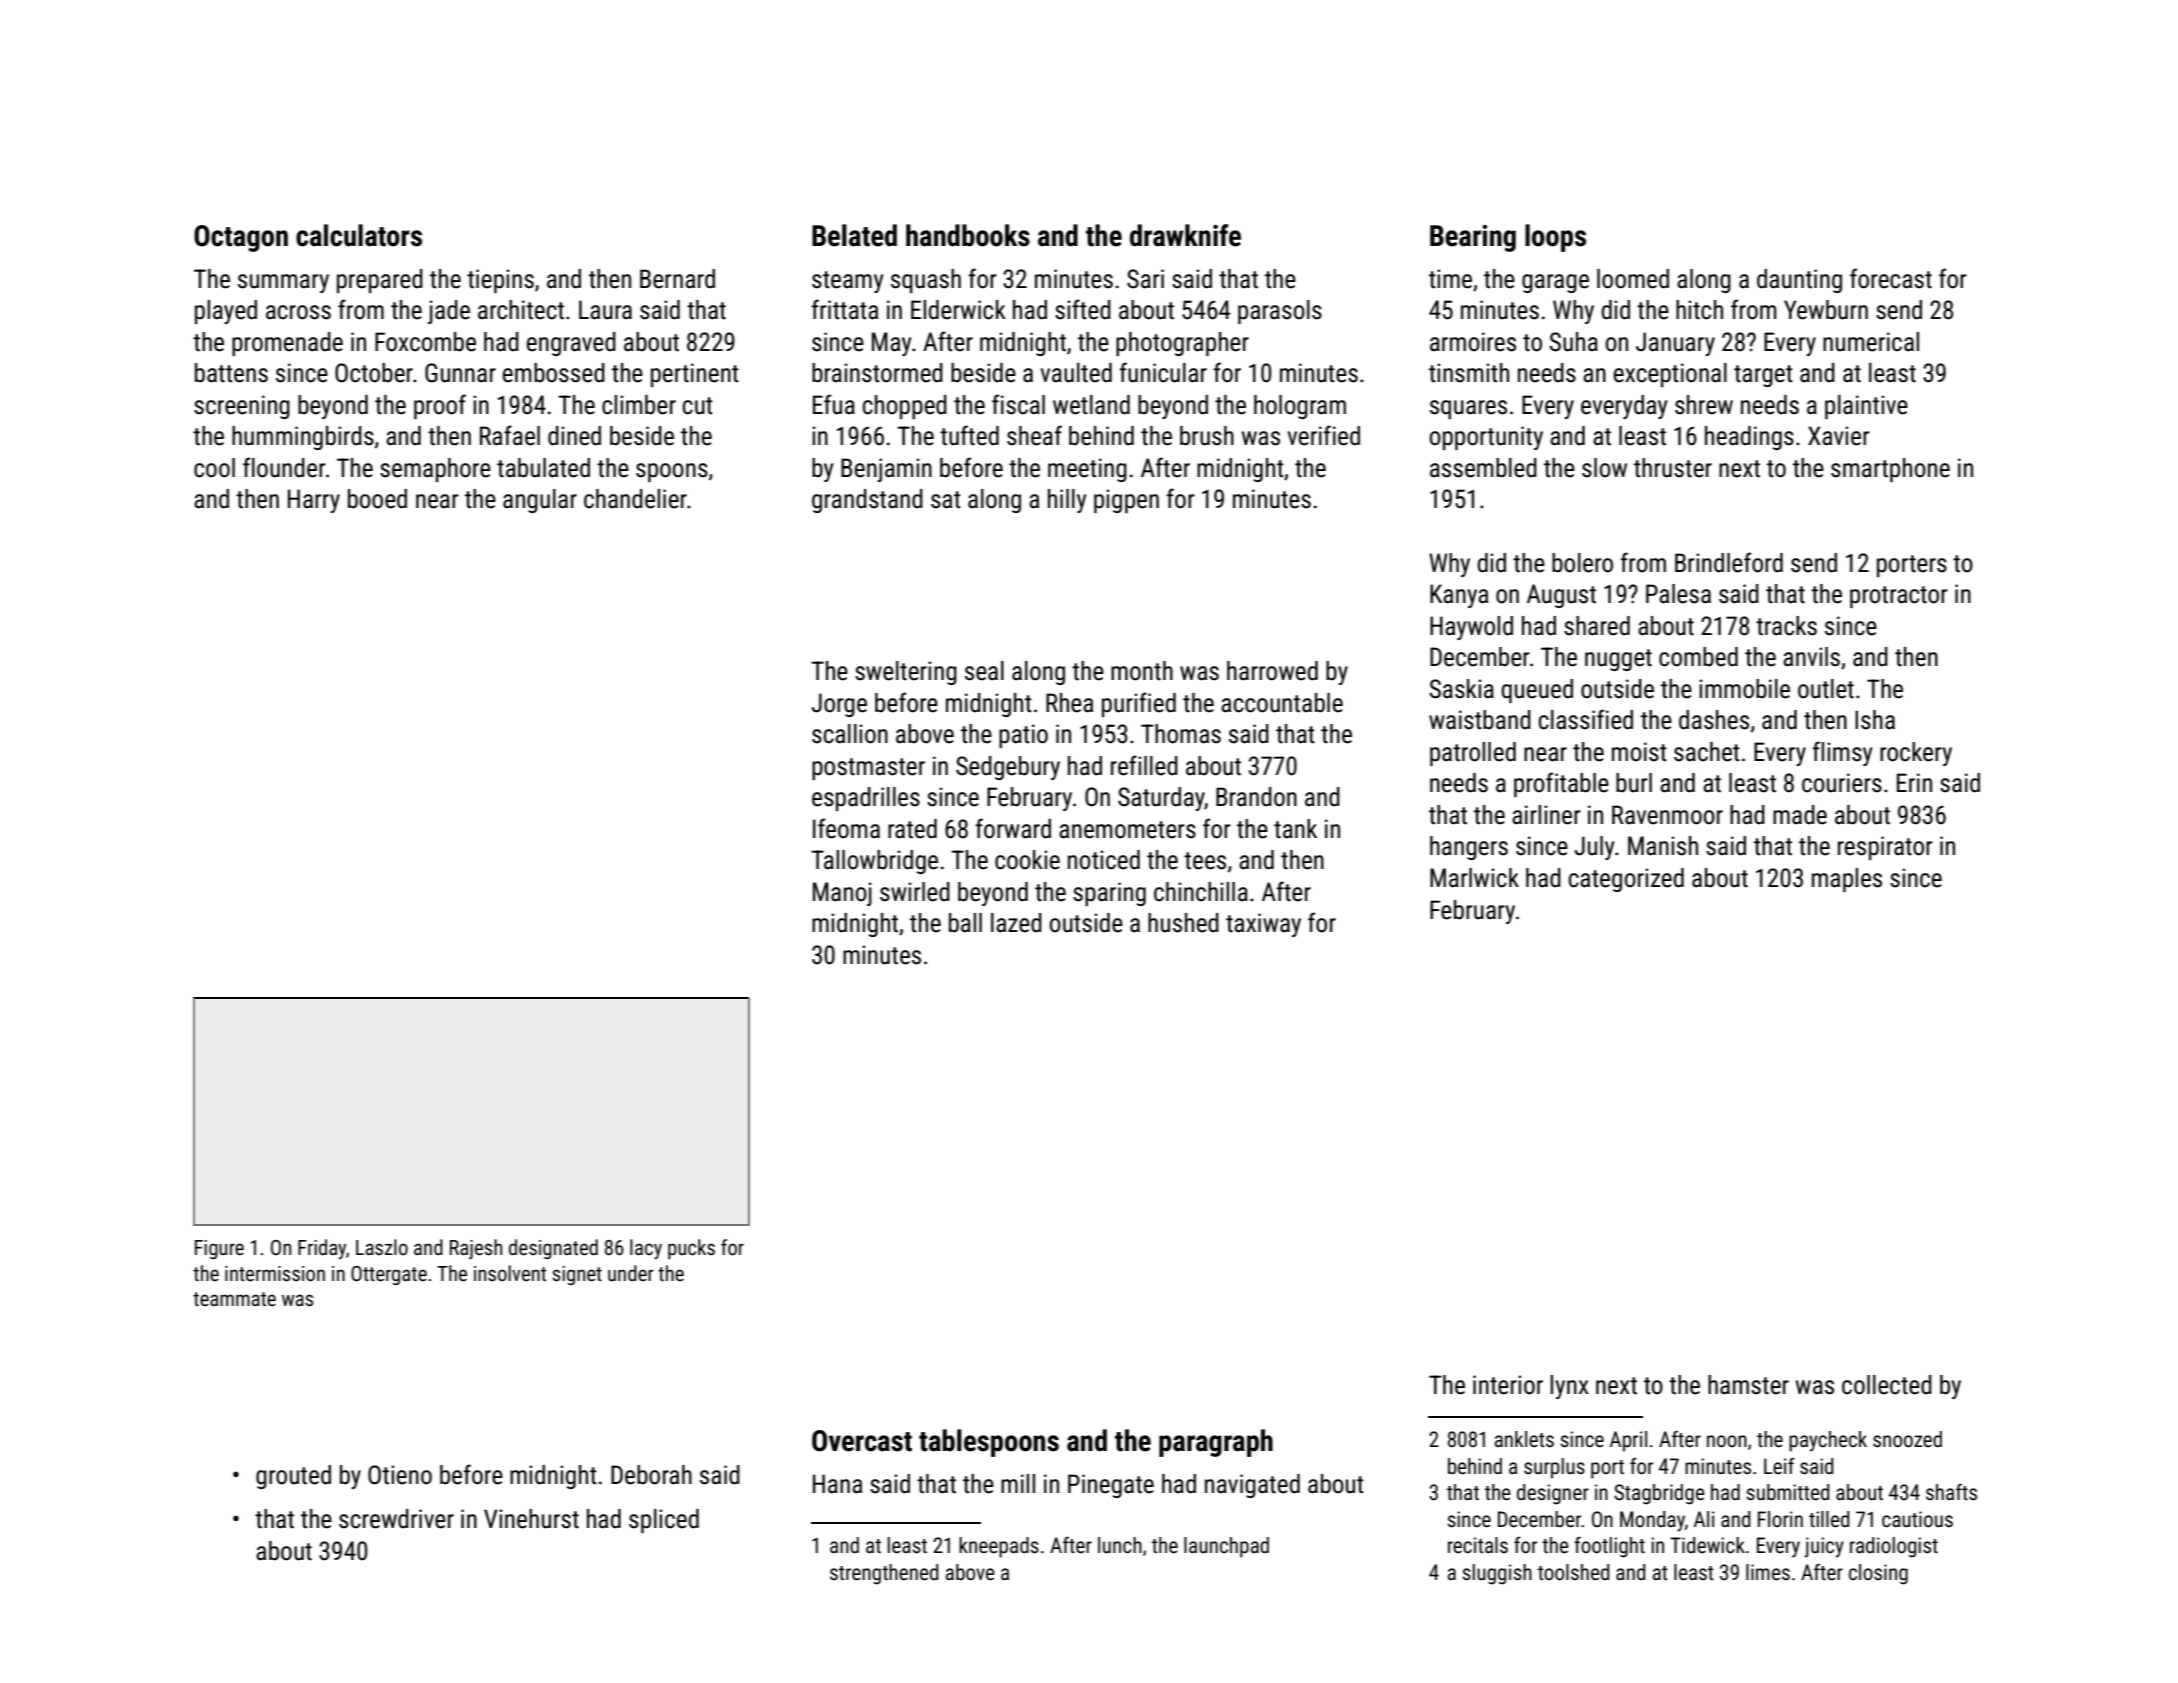  Describe the element at coordinates (500, 281) in the screenshot. I see `tiepins` at that location.
